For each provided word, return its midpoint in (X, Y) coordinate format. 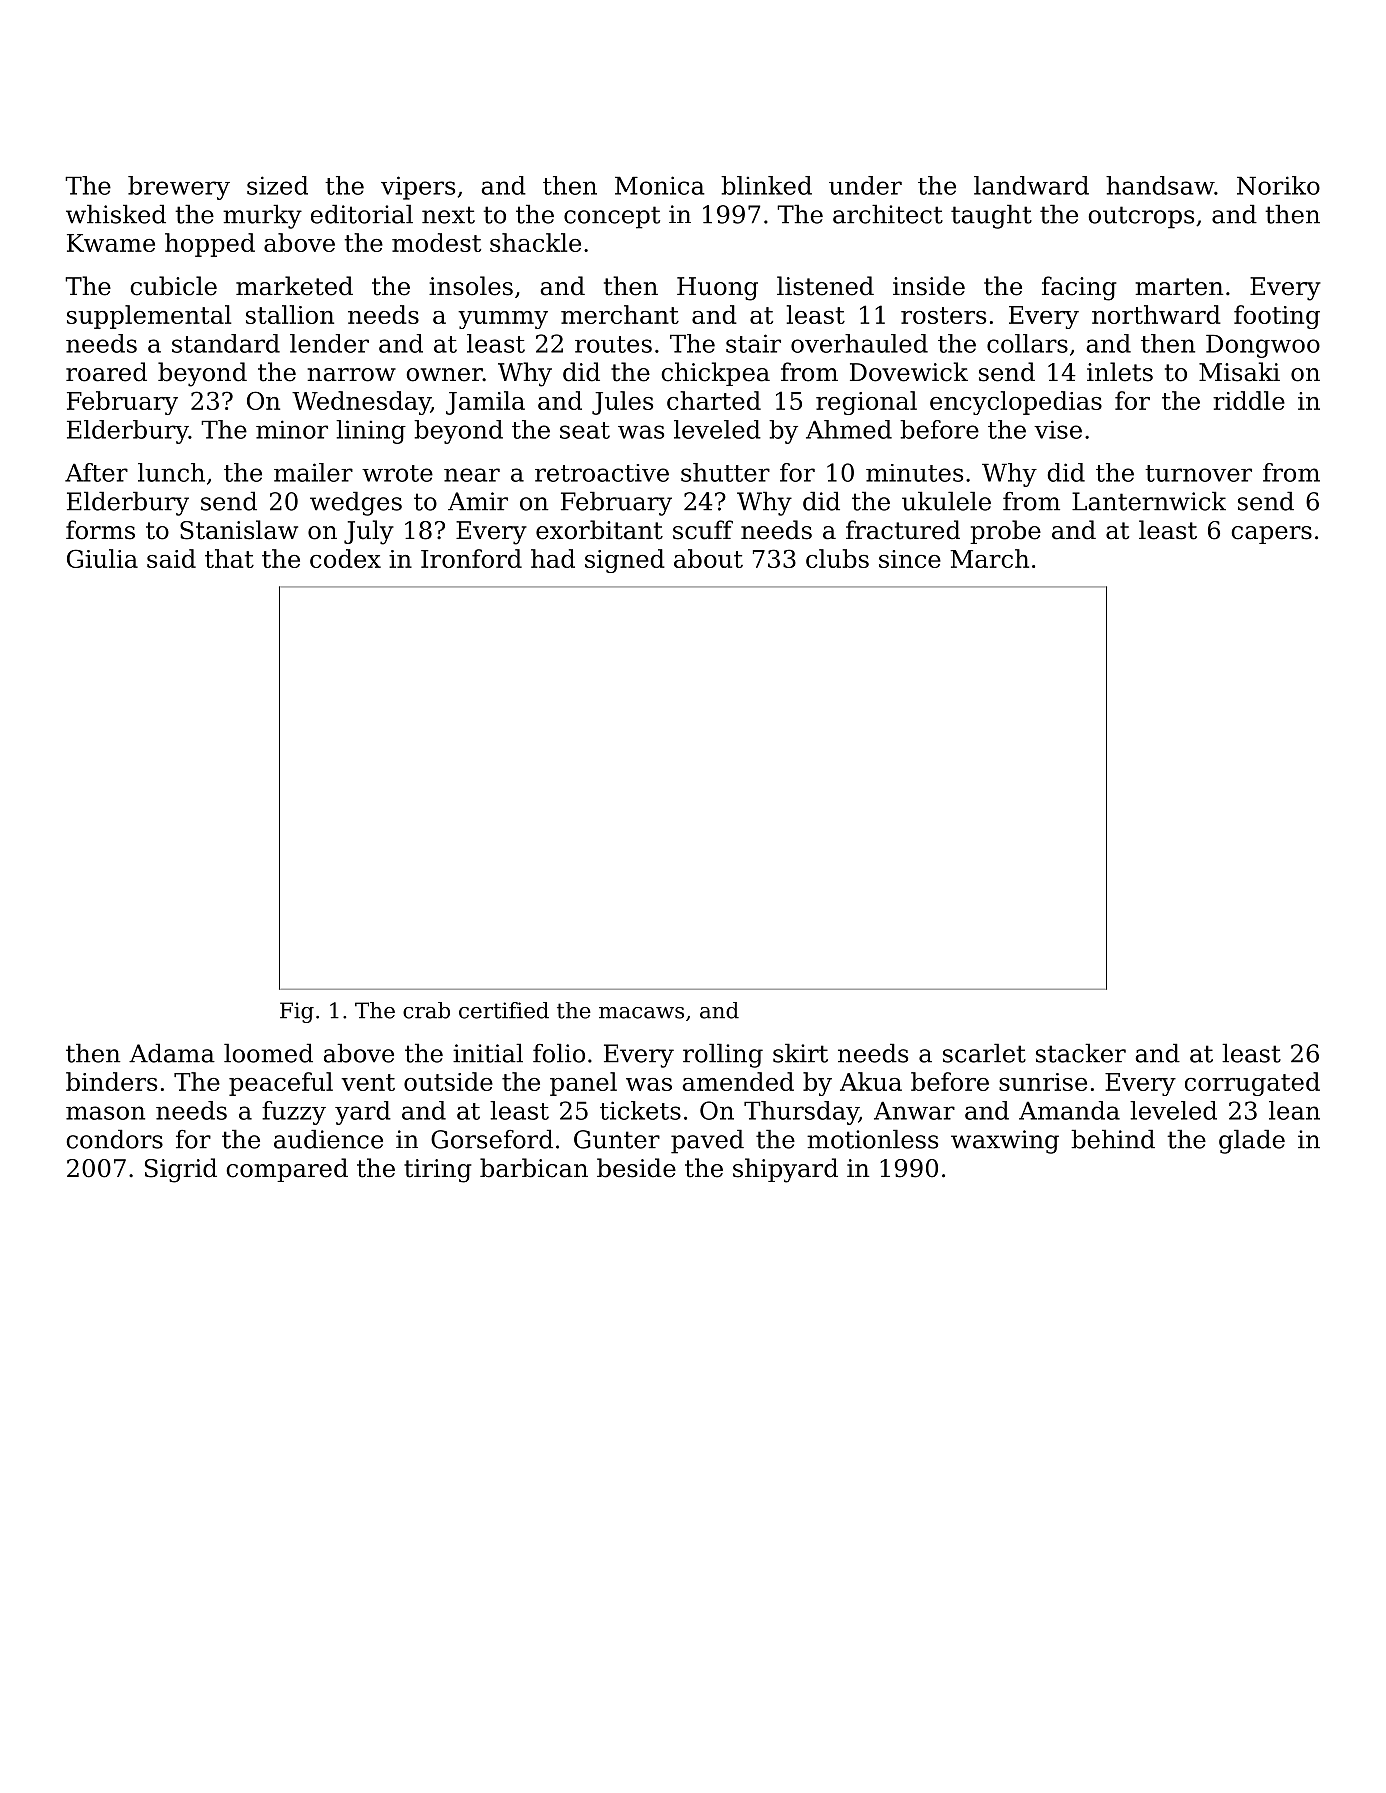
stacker (1081, 1053)
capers (1271, 535)
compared (287, 1170)
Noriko (1278, 185)
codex (345, 558)
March (989, 558)
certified (504, 1010)
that (229, 558)
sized (277, 185)
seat (585, 430)
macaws (641, 1013)
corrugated (1252, 1084)
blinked (766, 185)
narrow (351, 375)
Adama (172, 1053)
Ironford (471, 558)
